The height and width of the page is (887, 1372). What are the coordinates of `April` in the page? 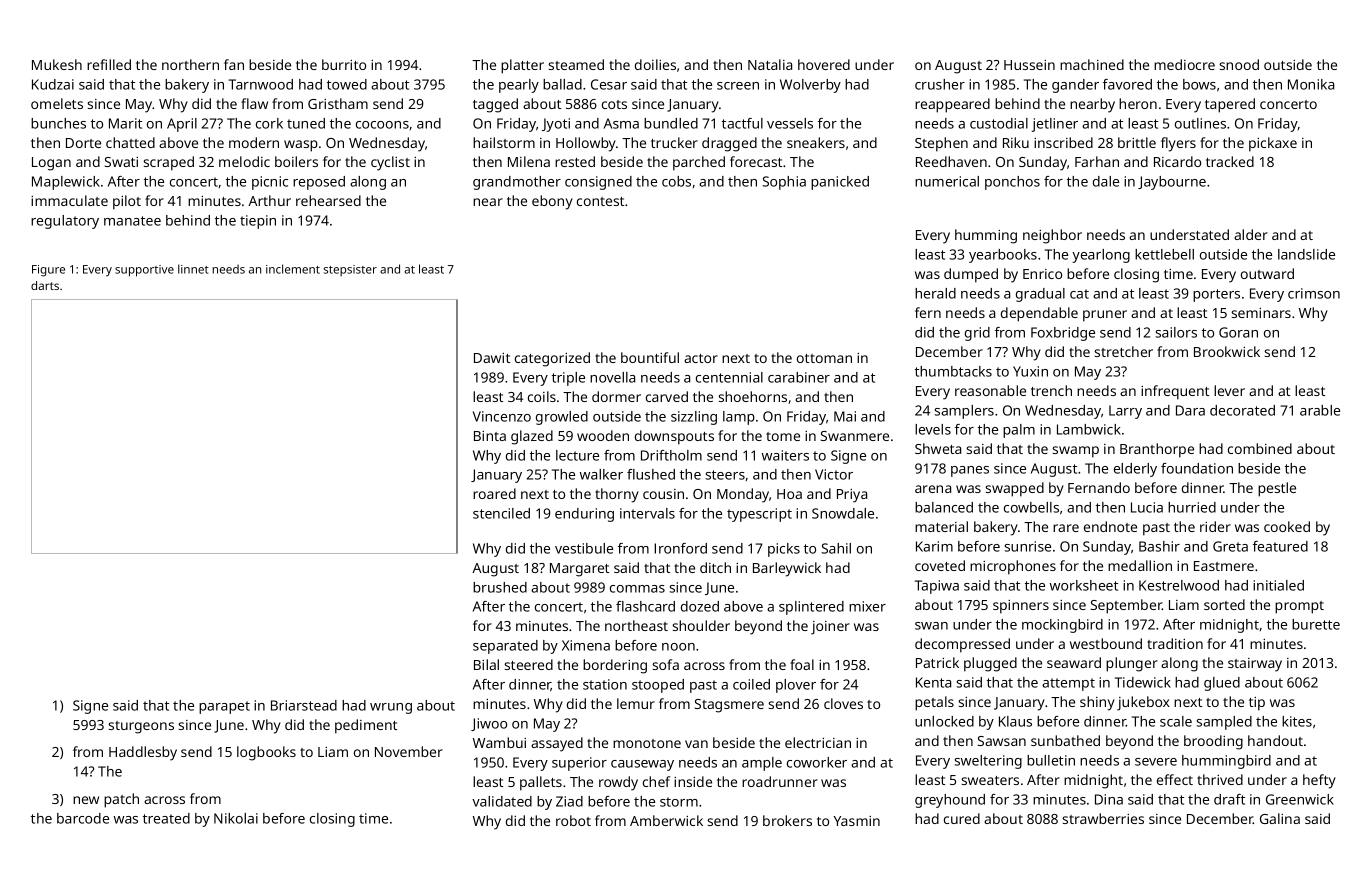 It's located at (182, 125).
